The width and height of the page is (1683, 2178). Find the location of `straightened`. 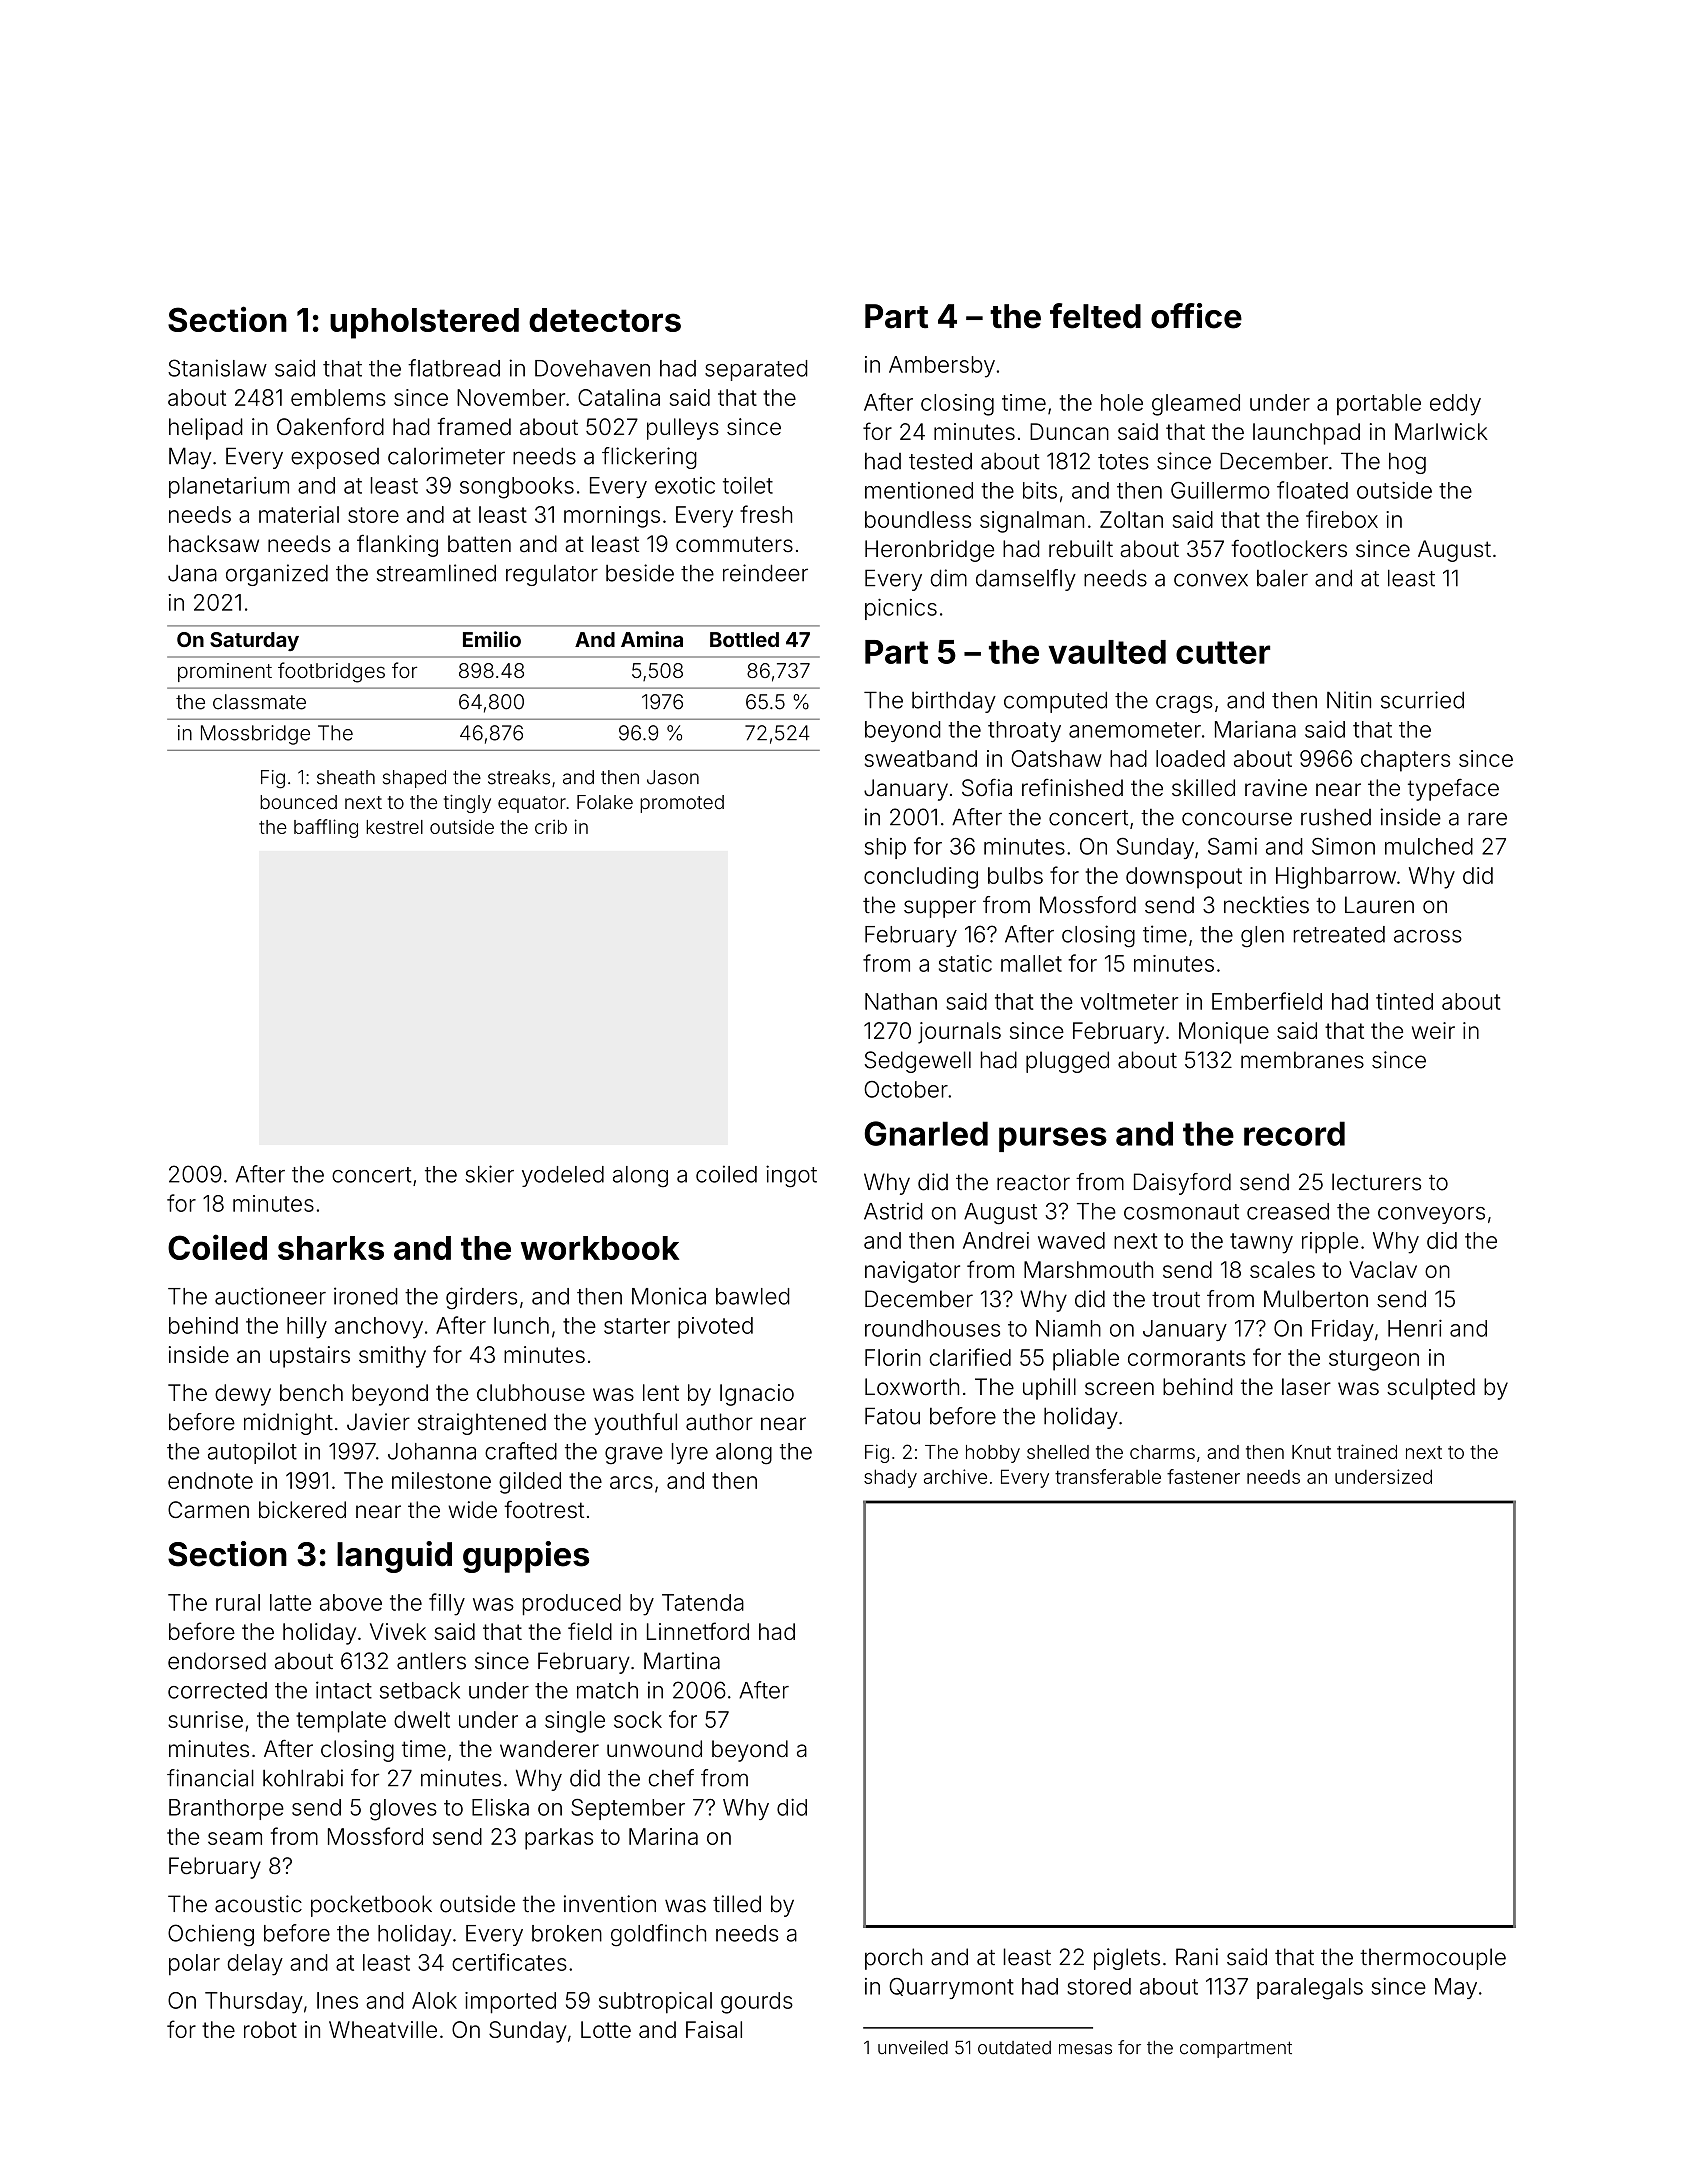

straightened is located at coordinates (482, 1424).
